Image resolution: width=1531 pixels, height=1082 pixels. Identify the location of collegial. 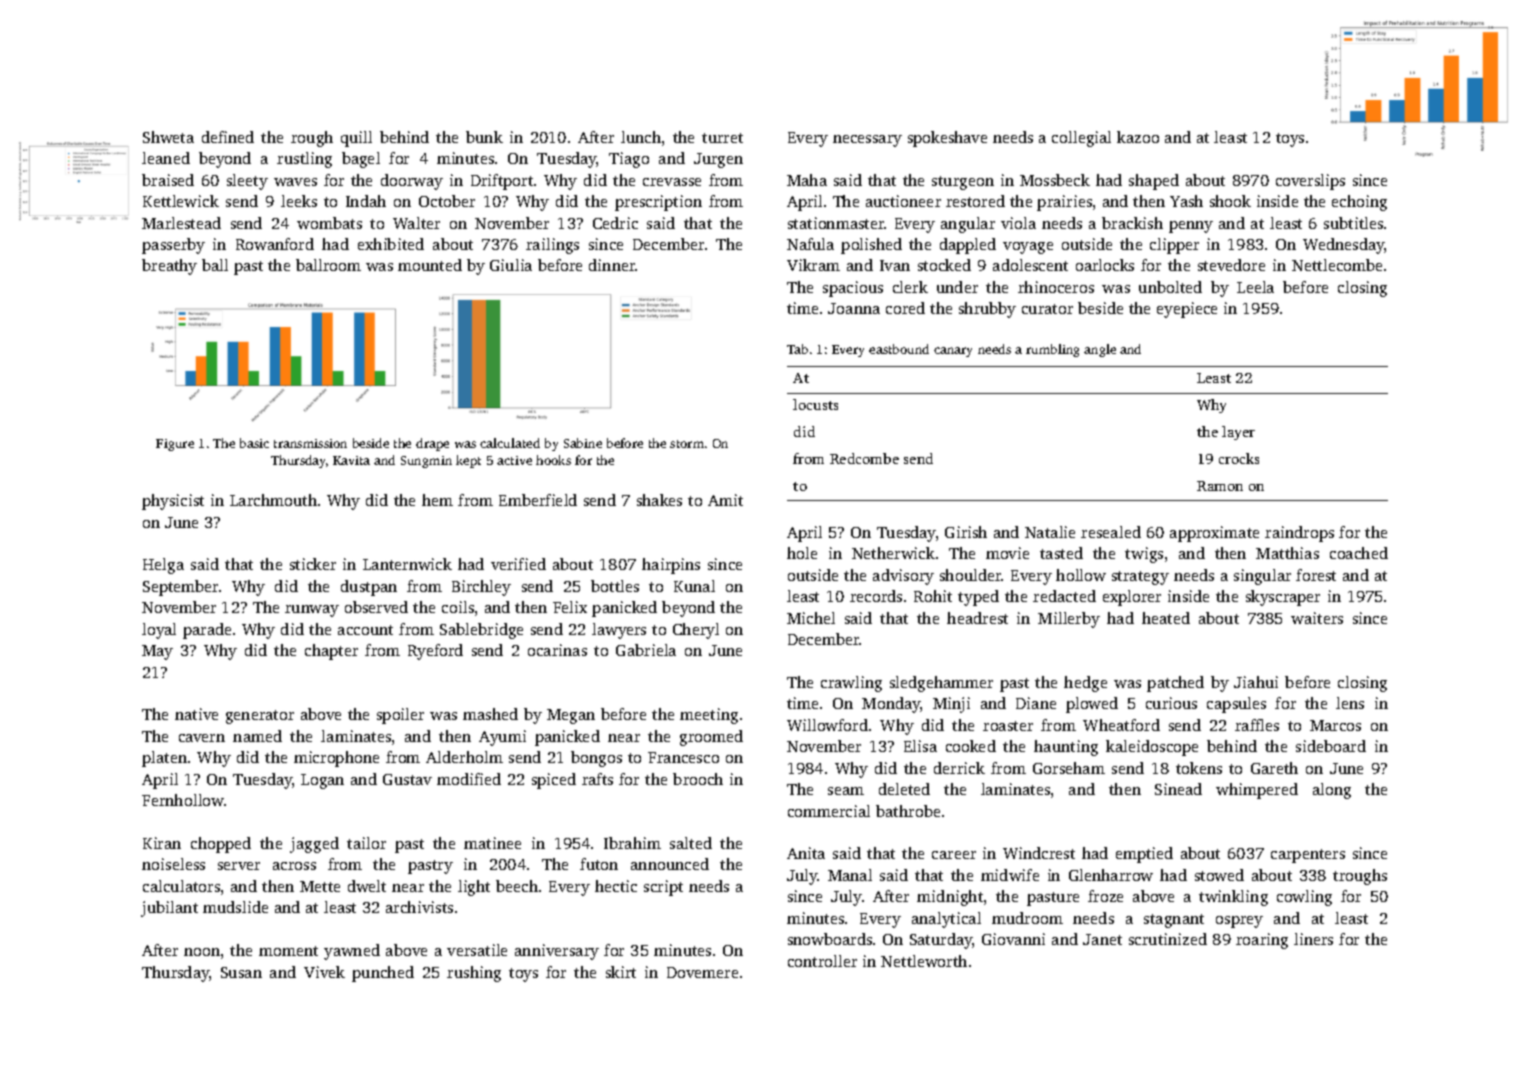
(1081, 139).
